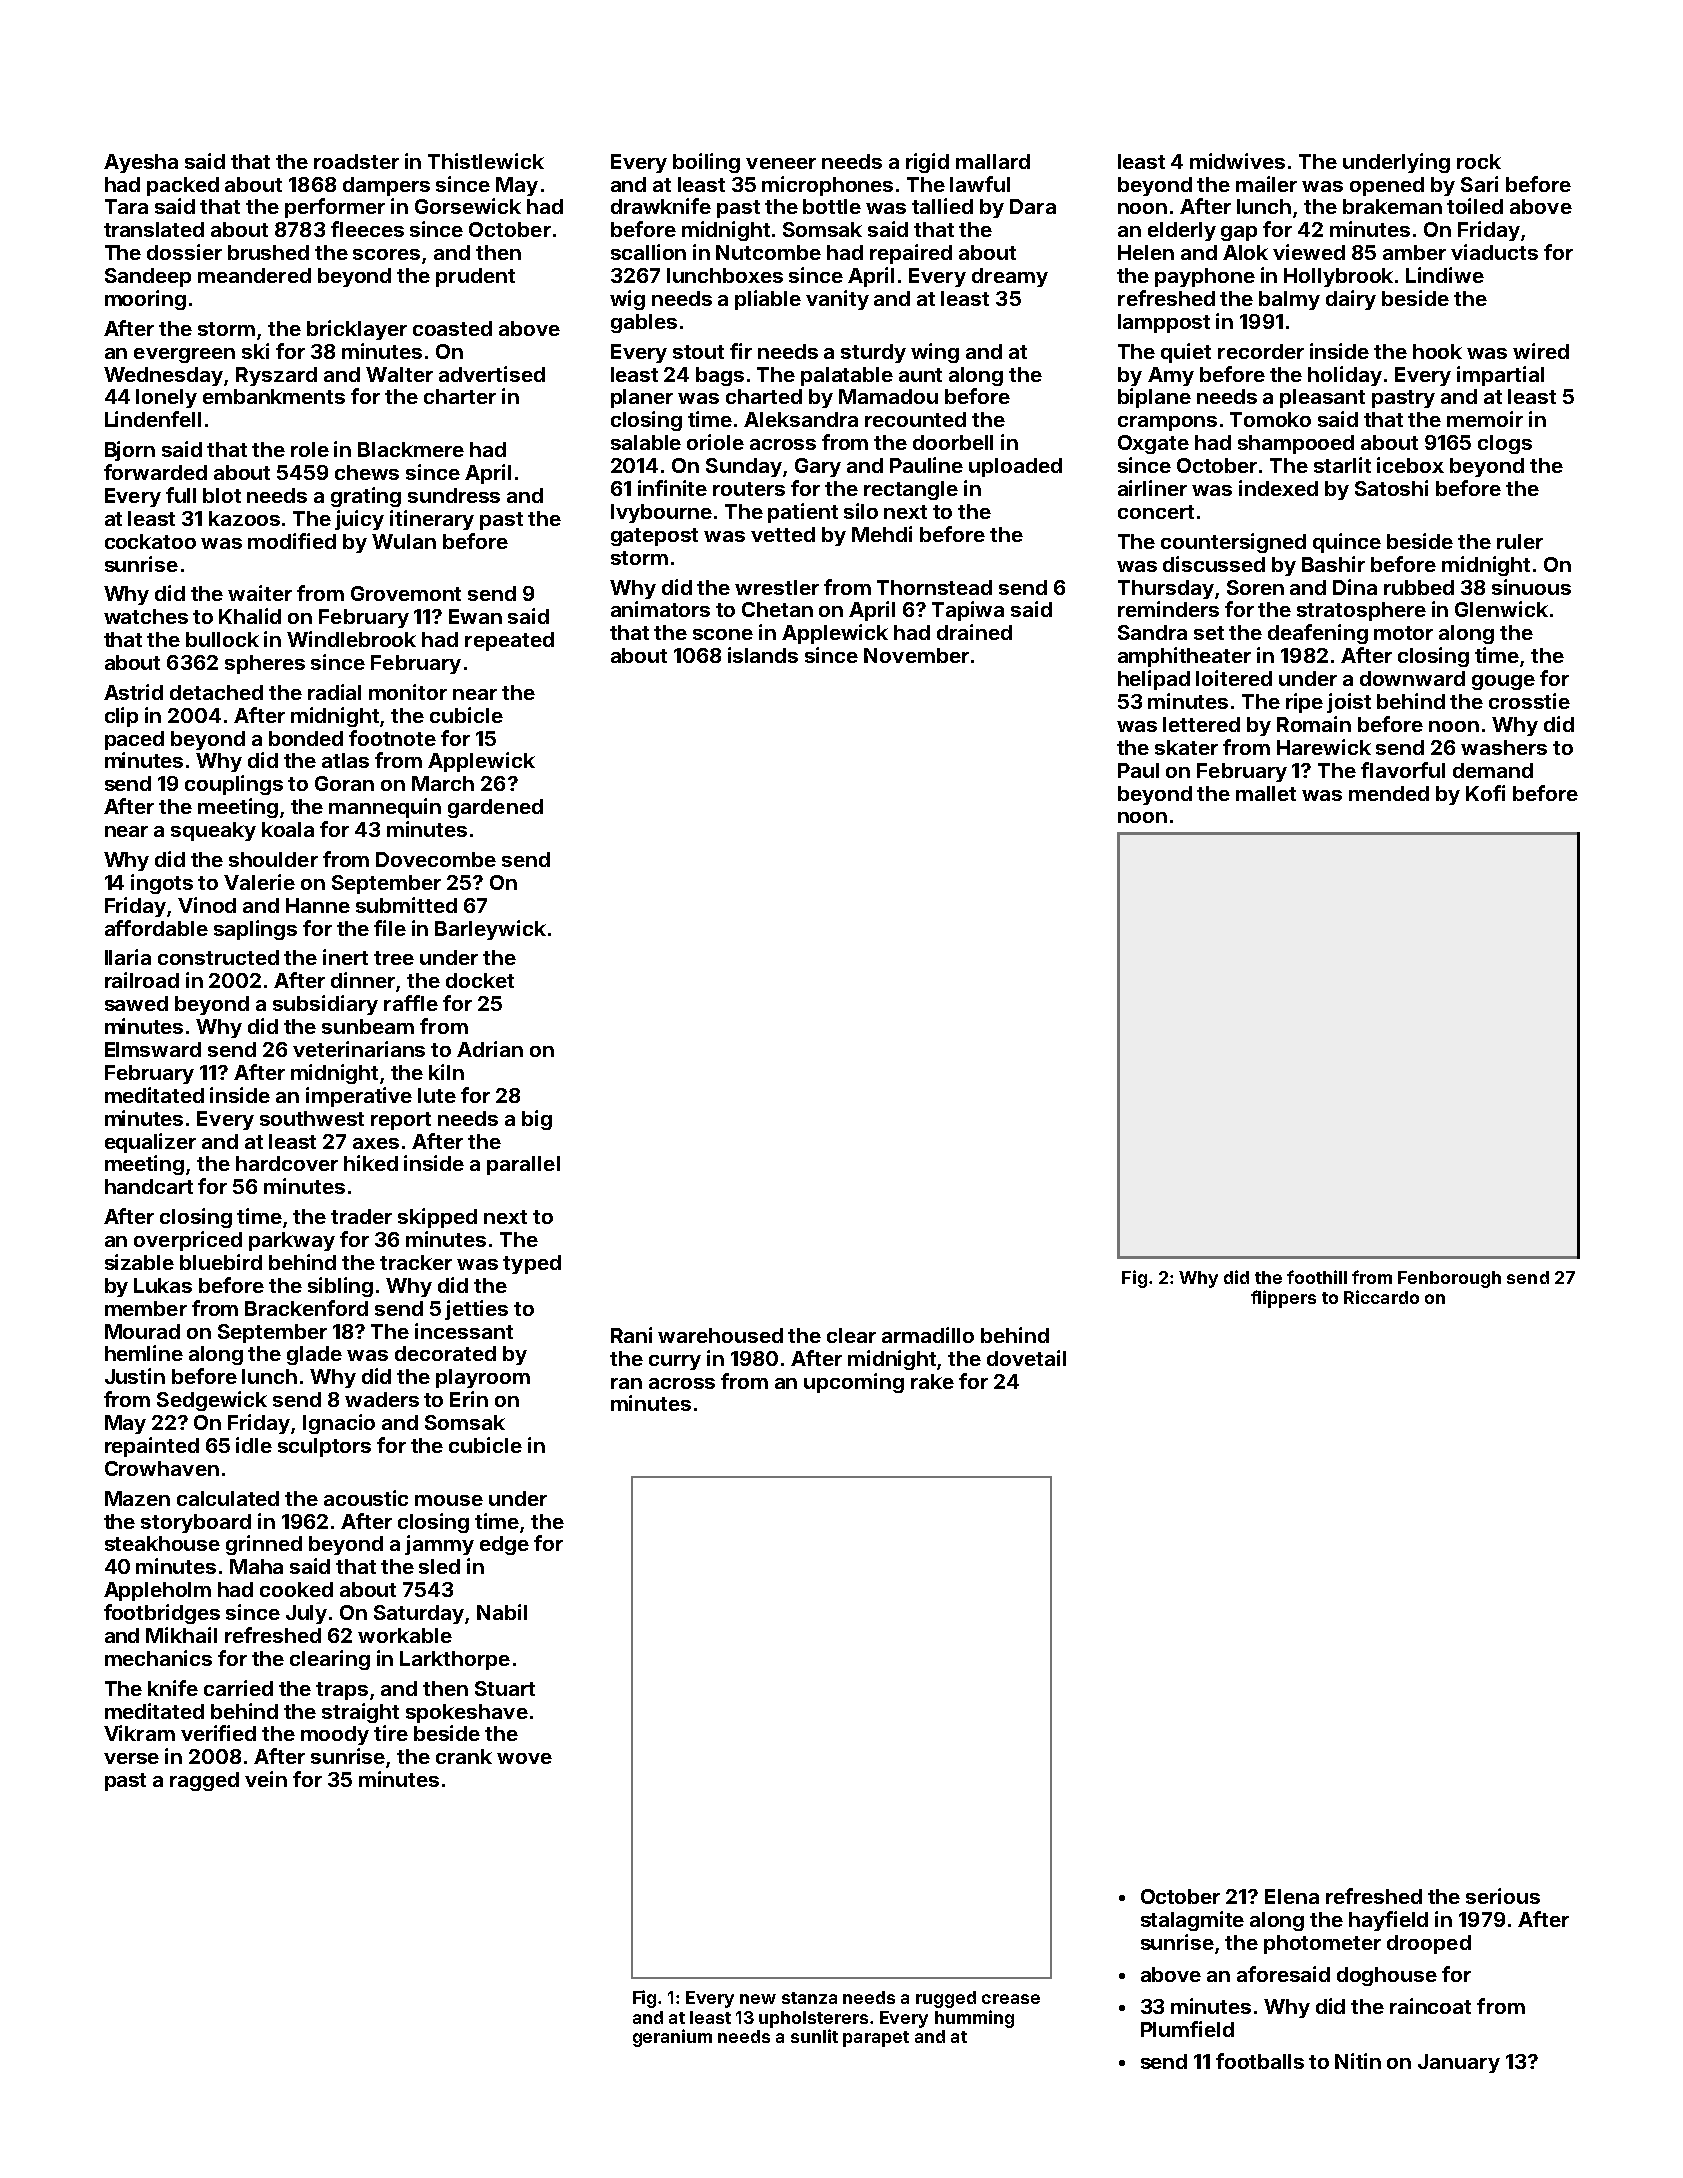 The width and height of the page is (1683, 2178). I want to click on wig, so click(627, 300).
